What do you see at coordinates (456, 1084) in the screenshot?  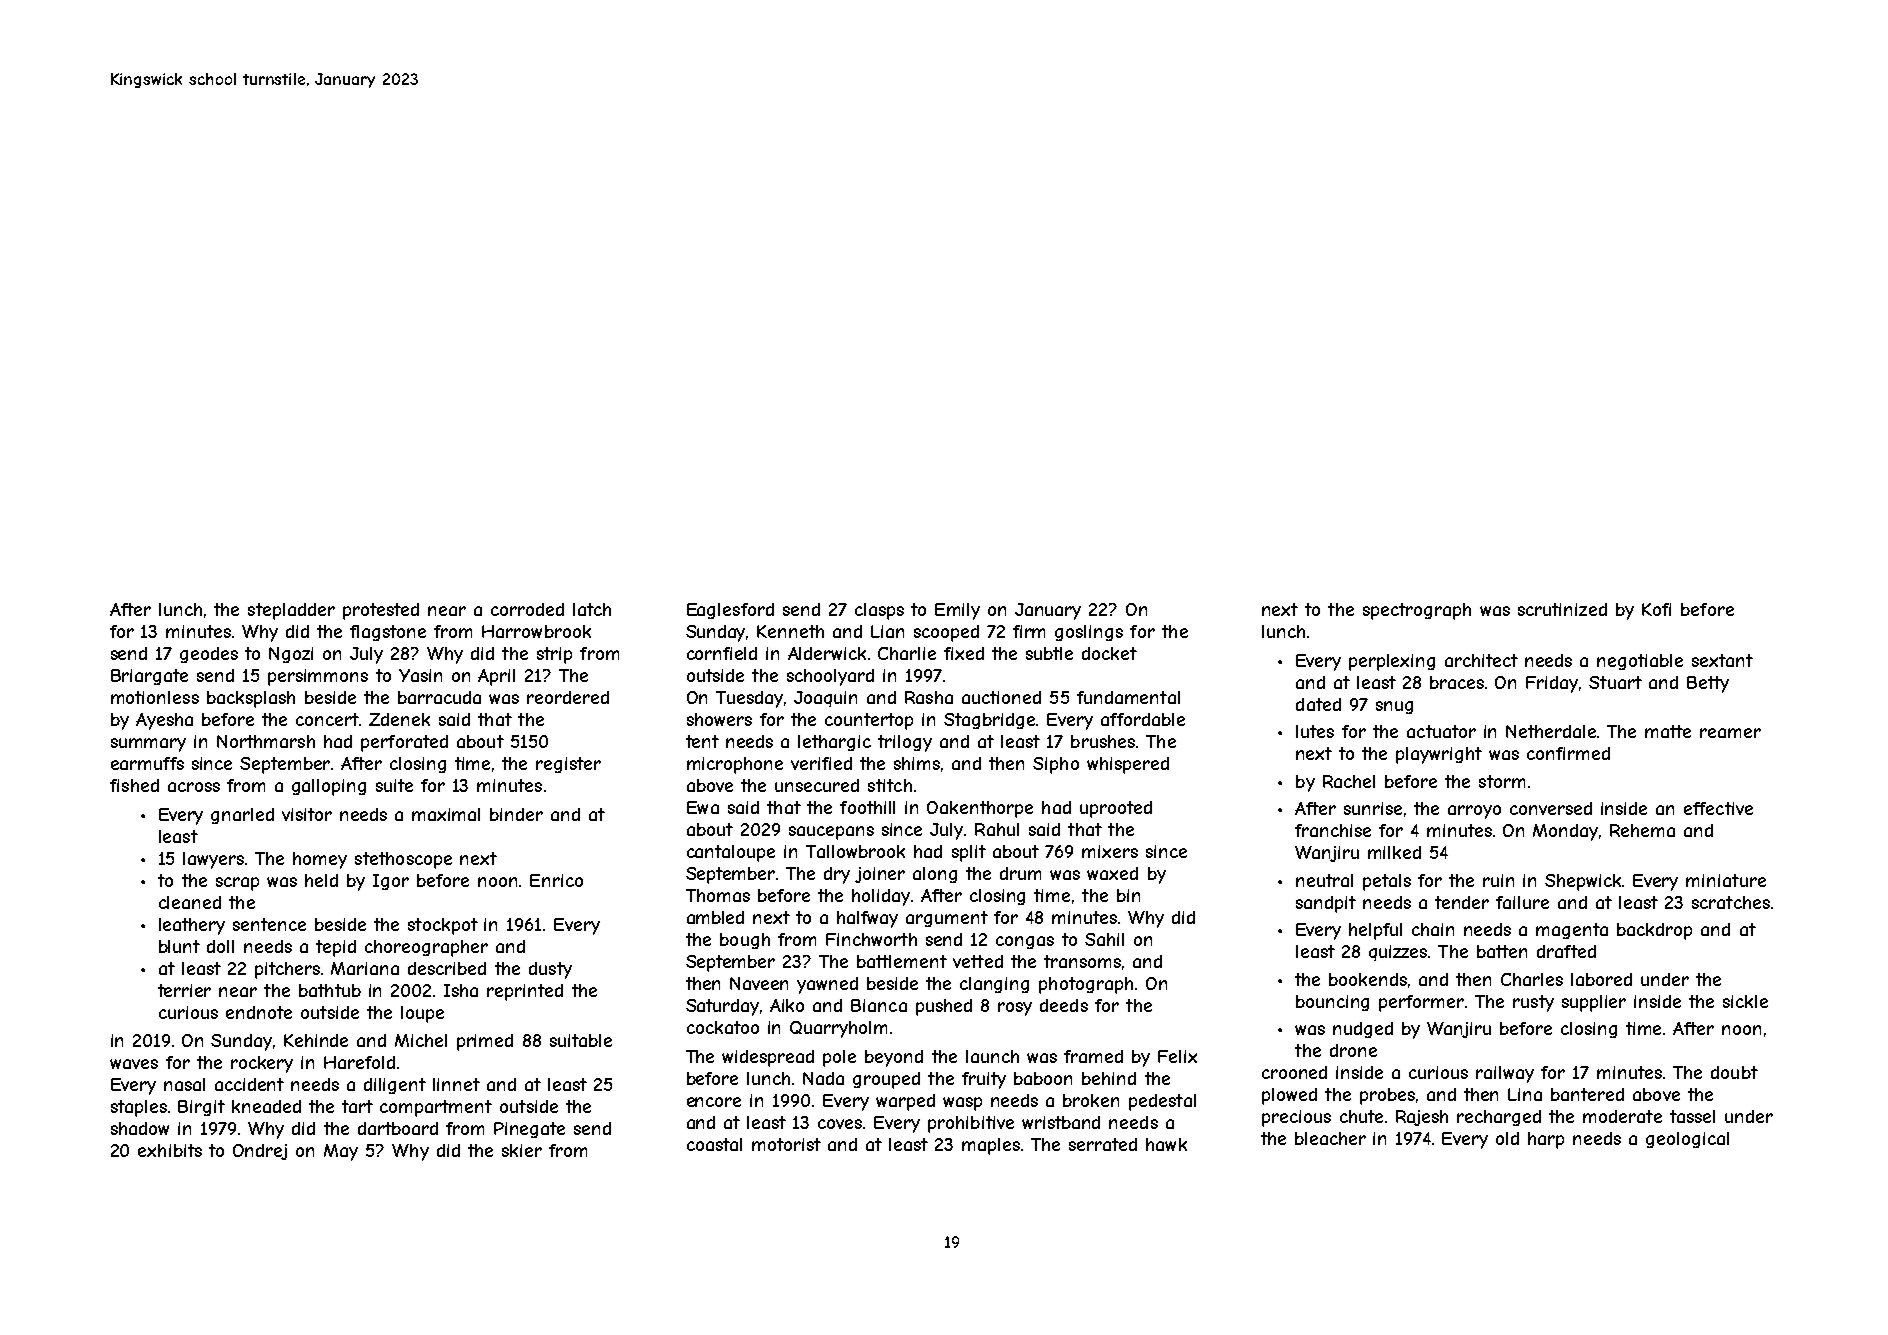 I see `linnet` at bounding box center [456, 1084].
